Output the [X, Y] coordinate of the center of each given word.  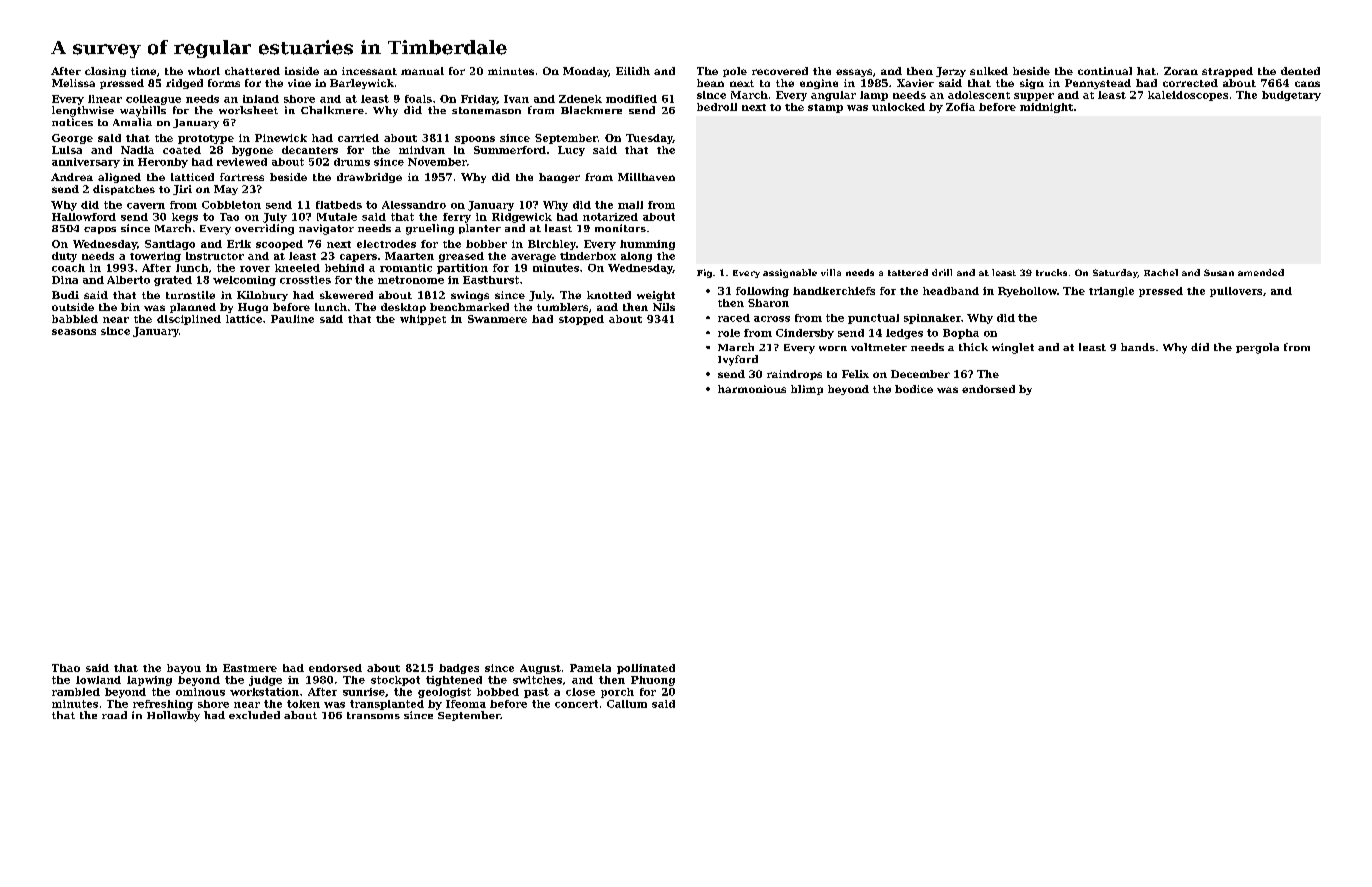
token [303, 704]
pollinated [646, 669]
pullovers [1236, 292]
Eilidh [633, 71]
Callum [627, 704]
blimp [807, 390]
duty [64, 257]
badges [459, 669]
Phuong [653, 681]
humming [647, 245]
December [920, 374]
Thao [66, 668]
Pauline [292, 319]
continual [1105, 71]
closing [105, 72]
